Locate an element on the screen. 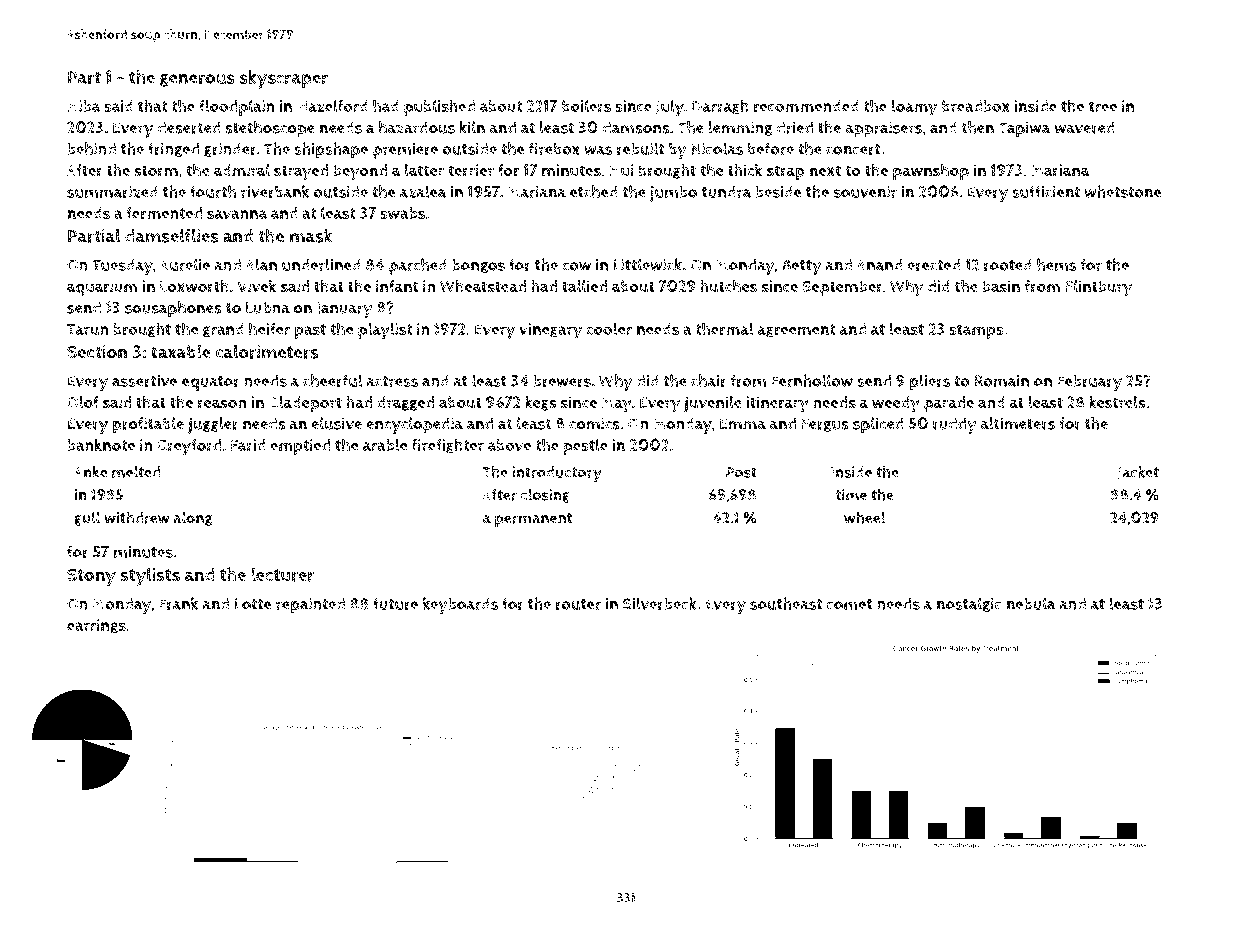 This screenshot has width=1233, height=952. along is located at coordinates (192, 518).
